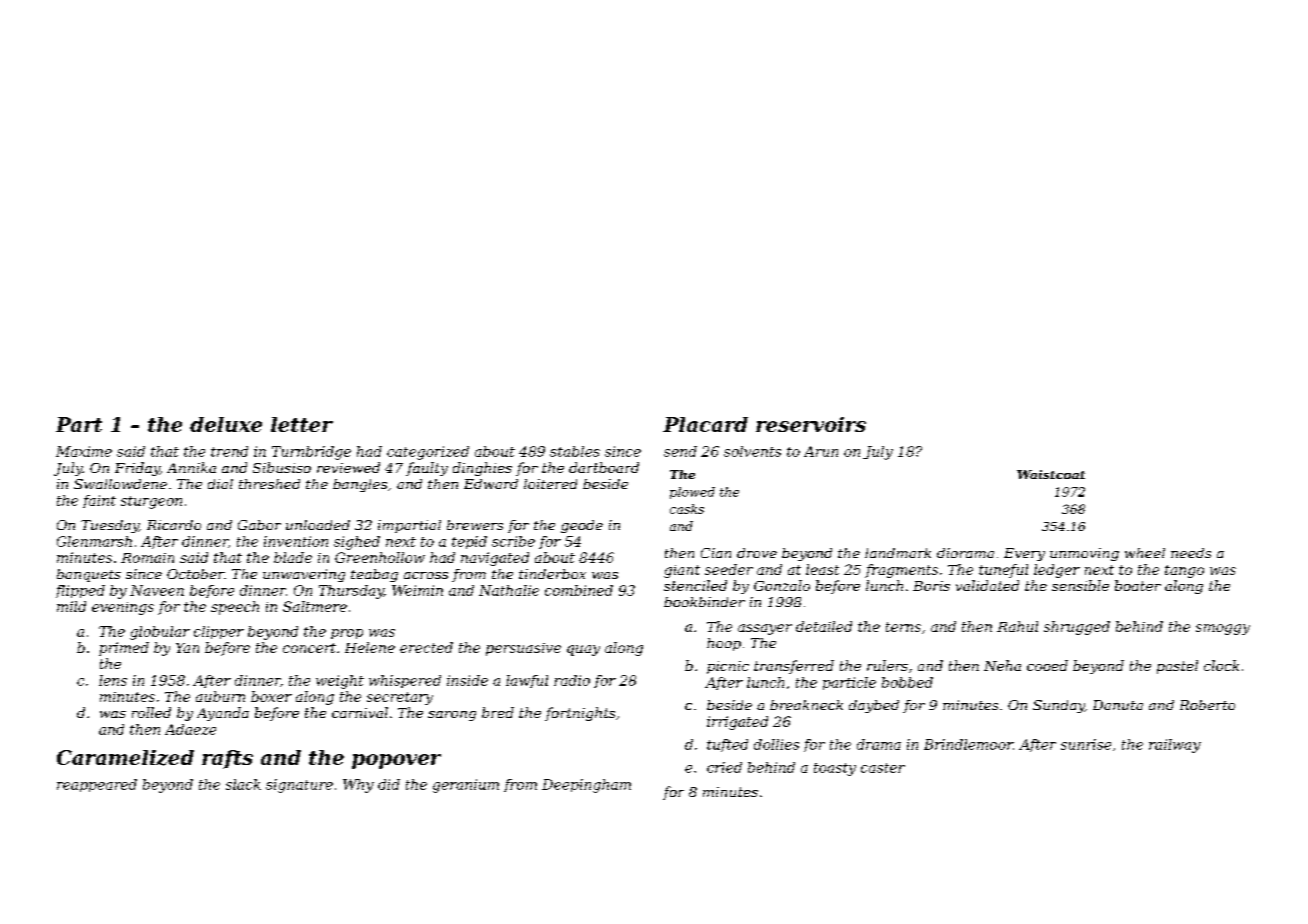 The image size is (1308, 924). Describe the element at coordinates (705, 424) in the screenshot. I see `Placard` at that location.
